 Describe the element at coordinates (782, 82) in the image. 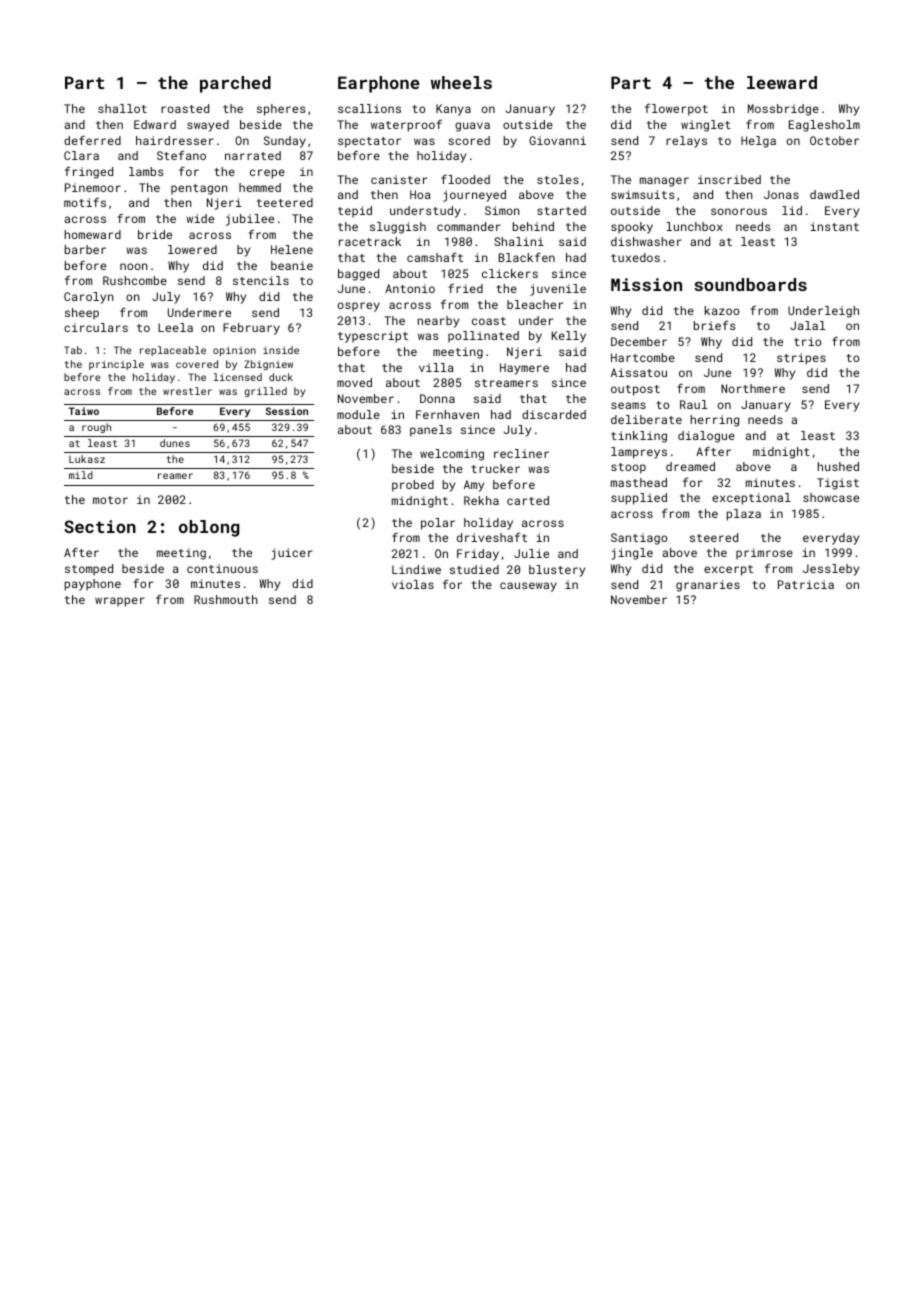

I see `leeward` at that location.
